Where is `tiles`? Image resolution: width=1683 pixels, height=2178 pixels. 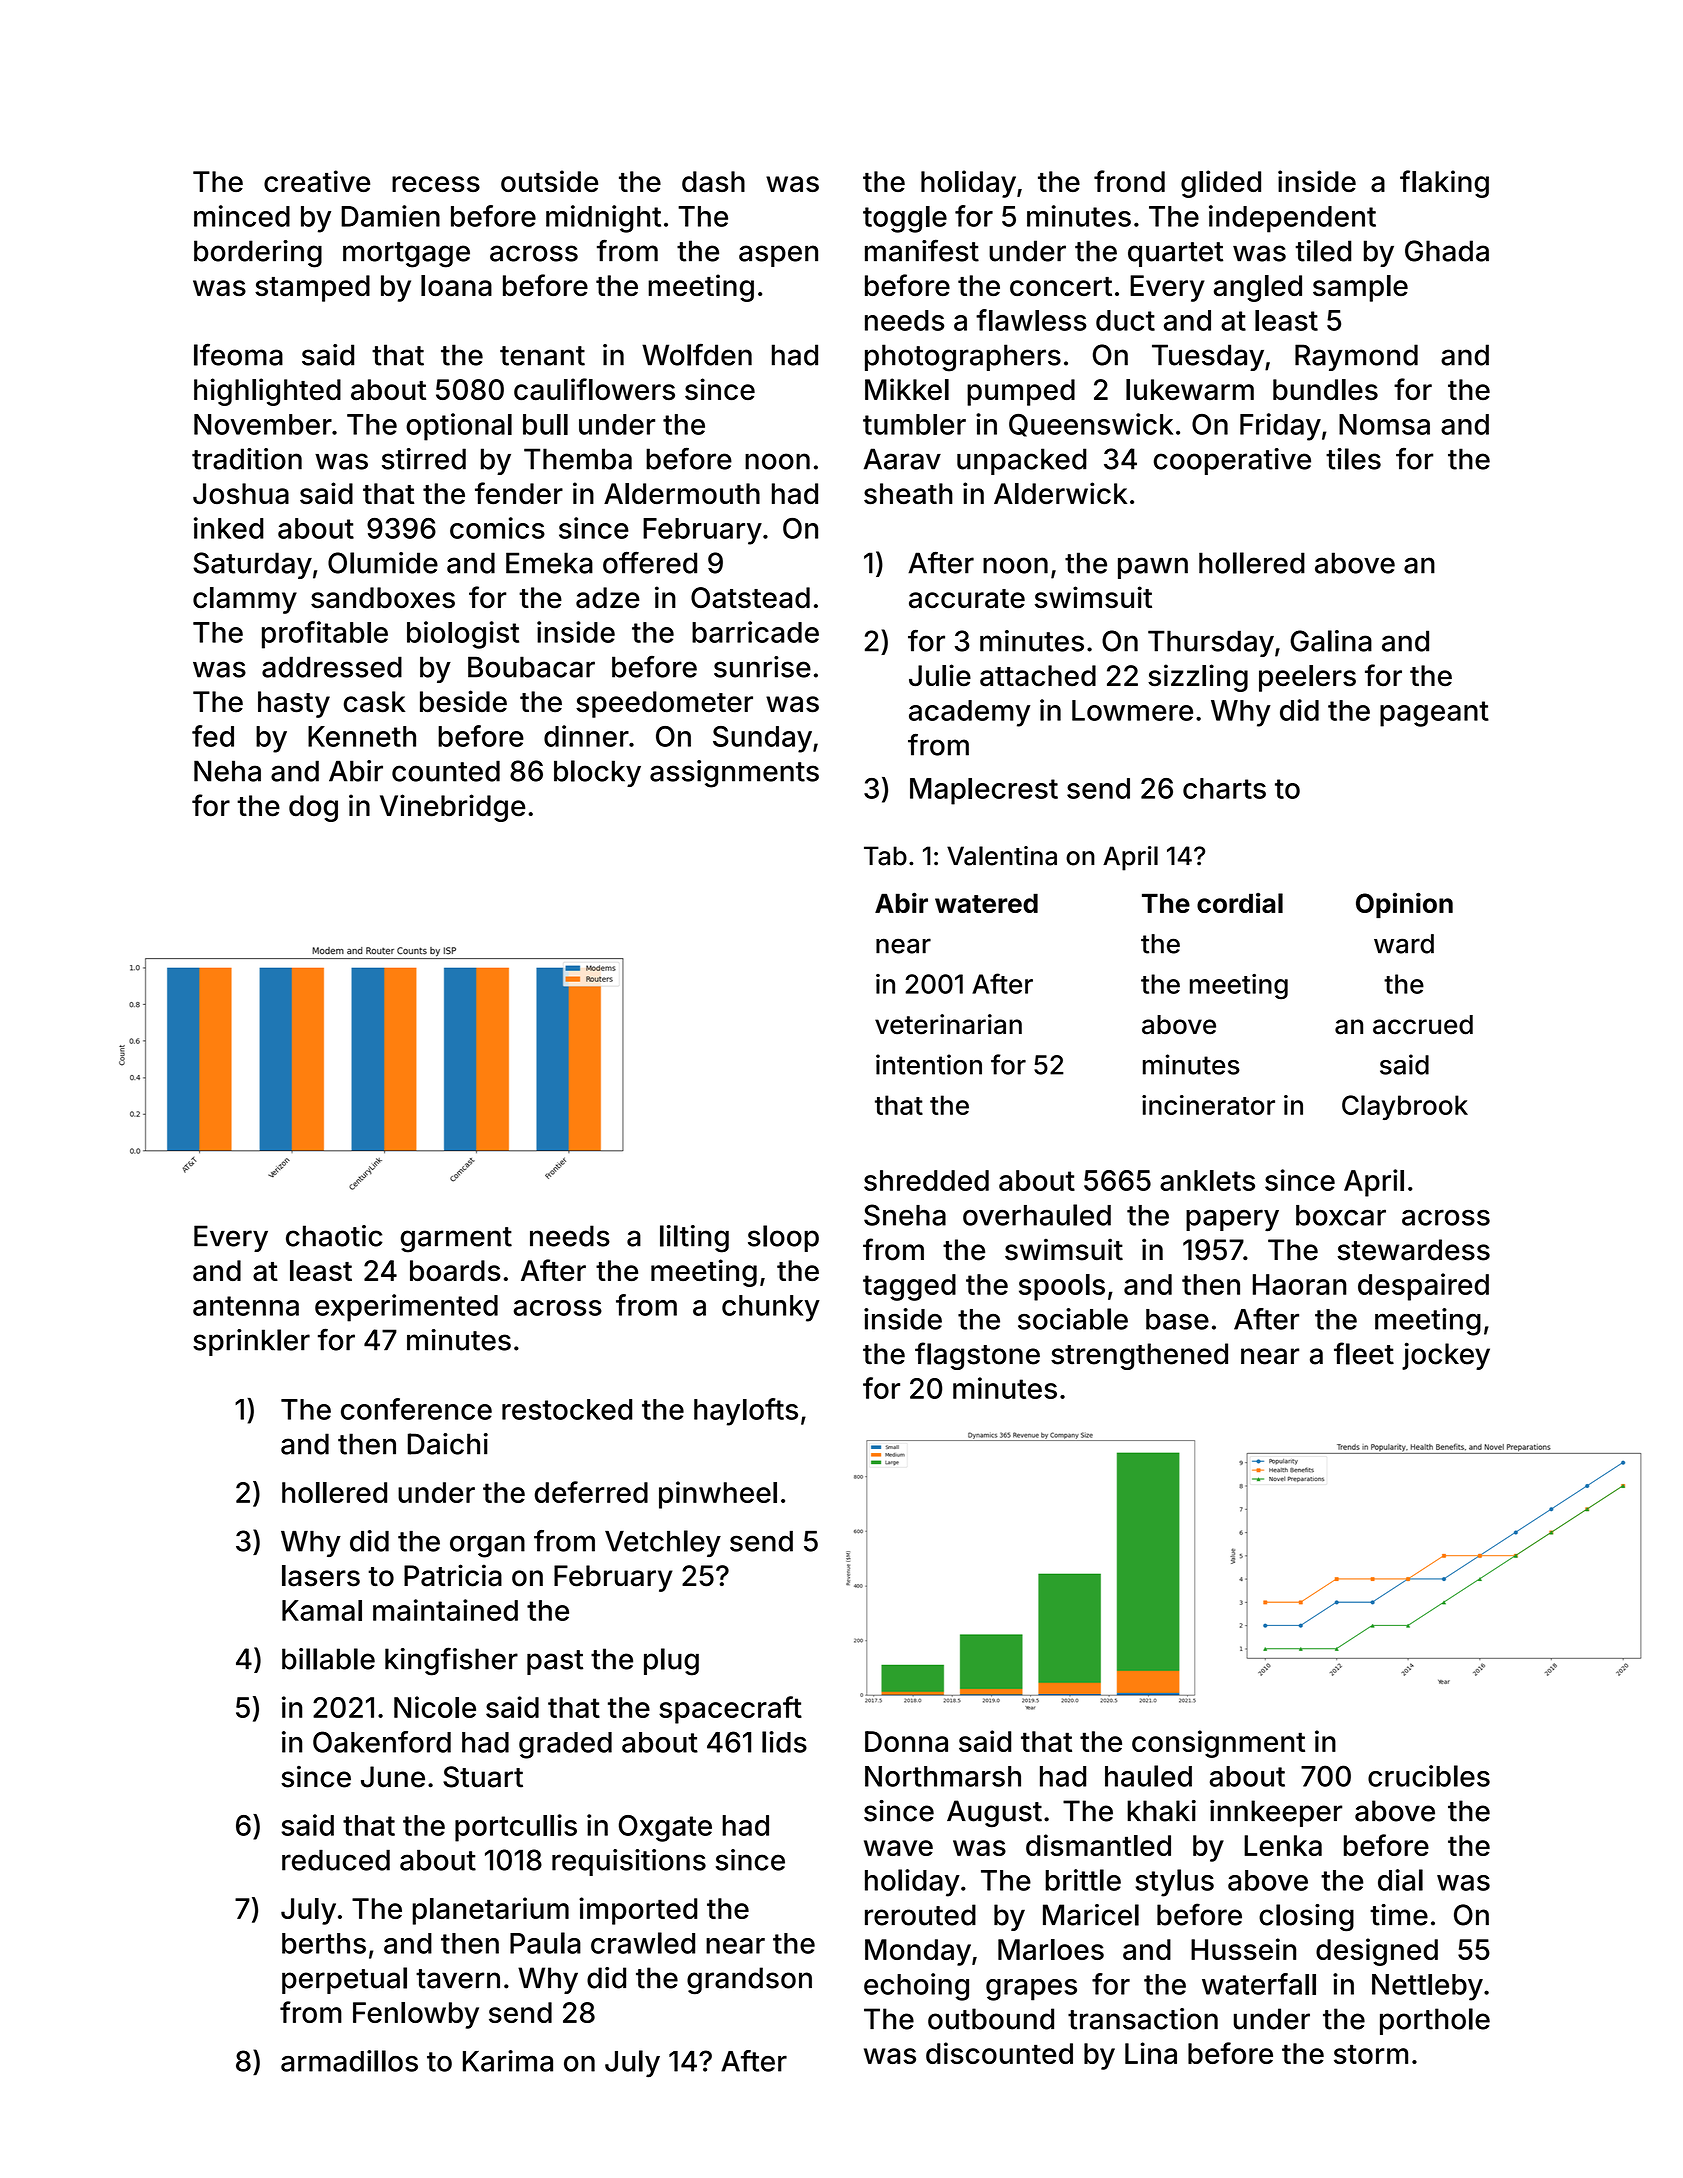 tiles is located at coordinates (1353, 459).
